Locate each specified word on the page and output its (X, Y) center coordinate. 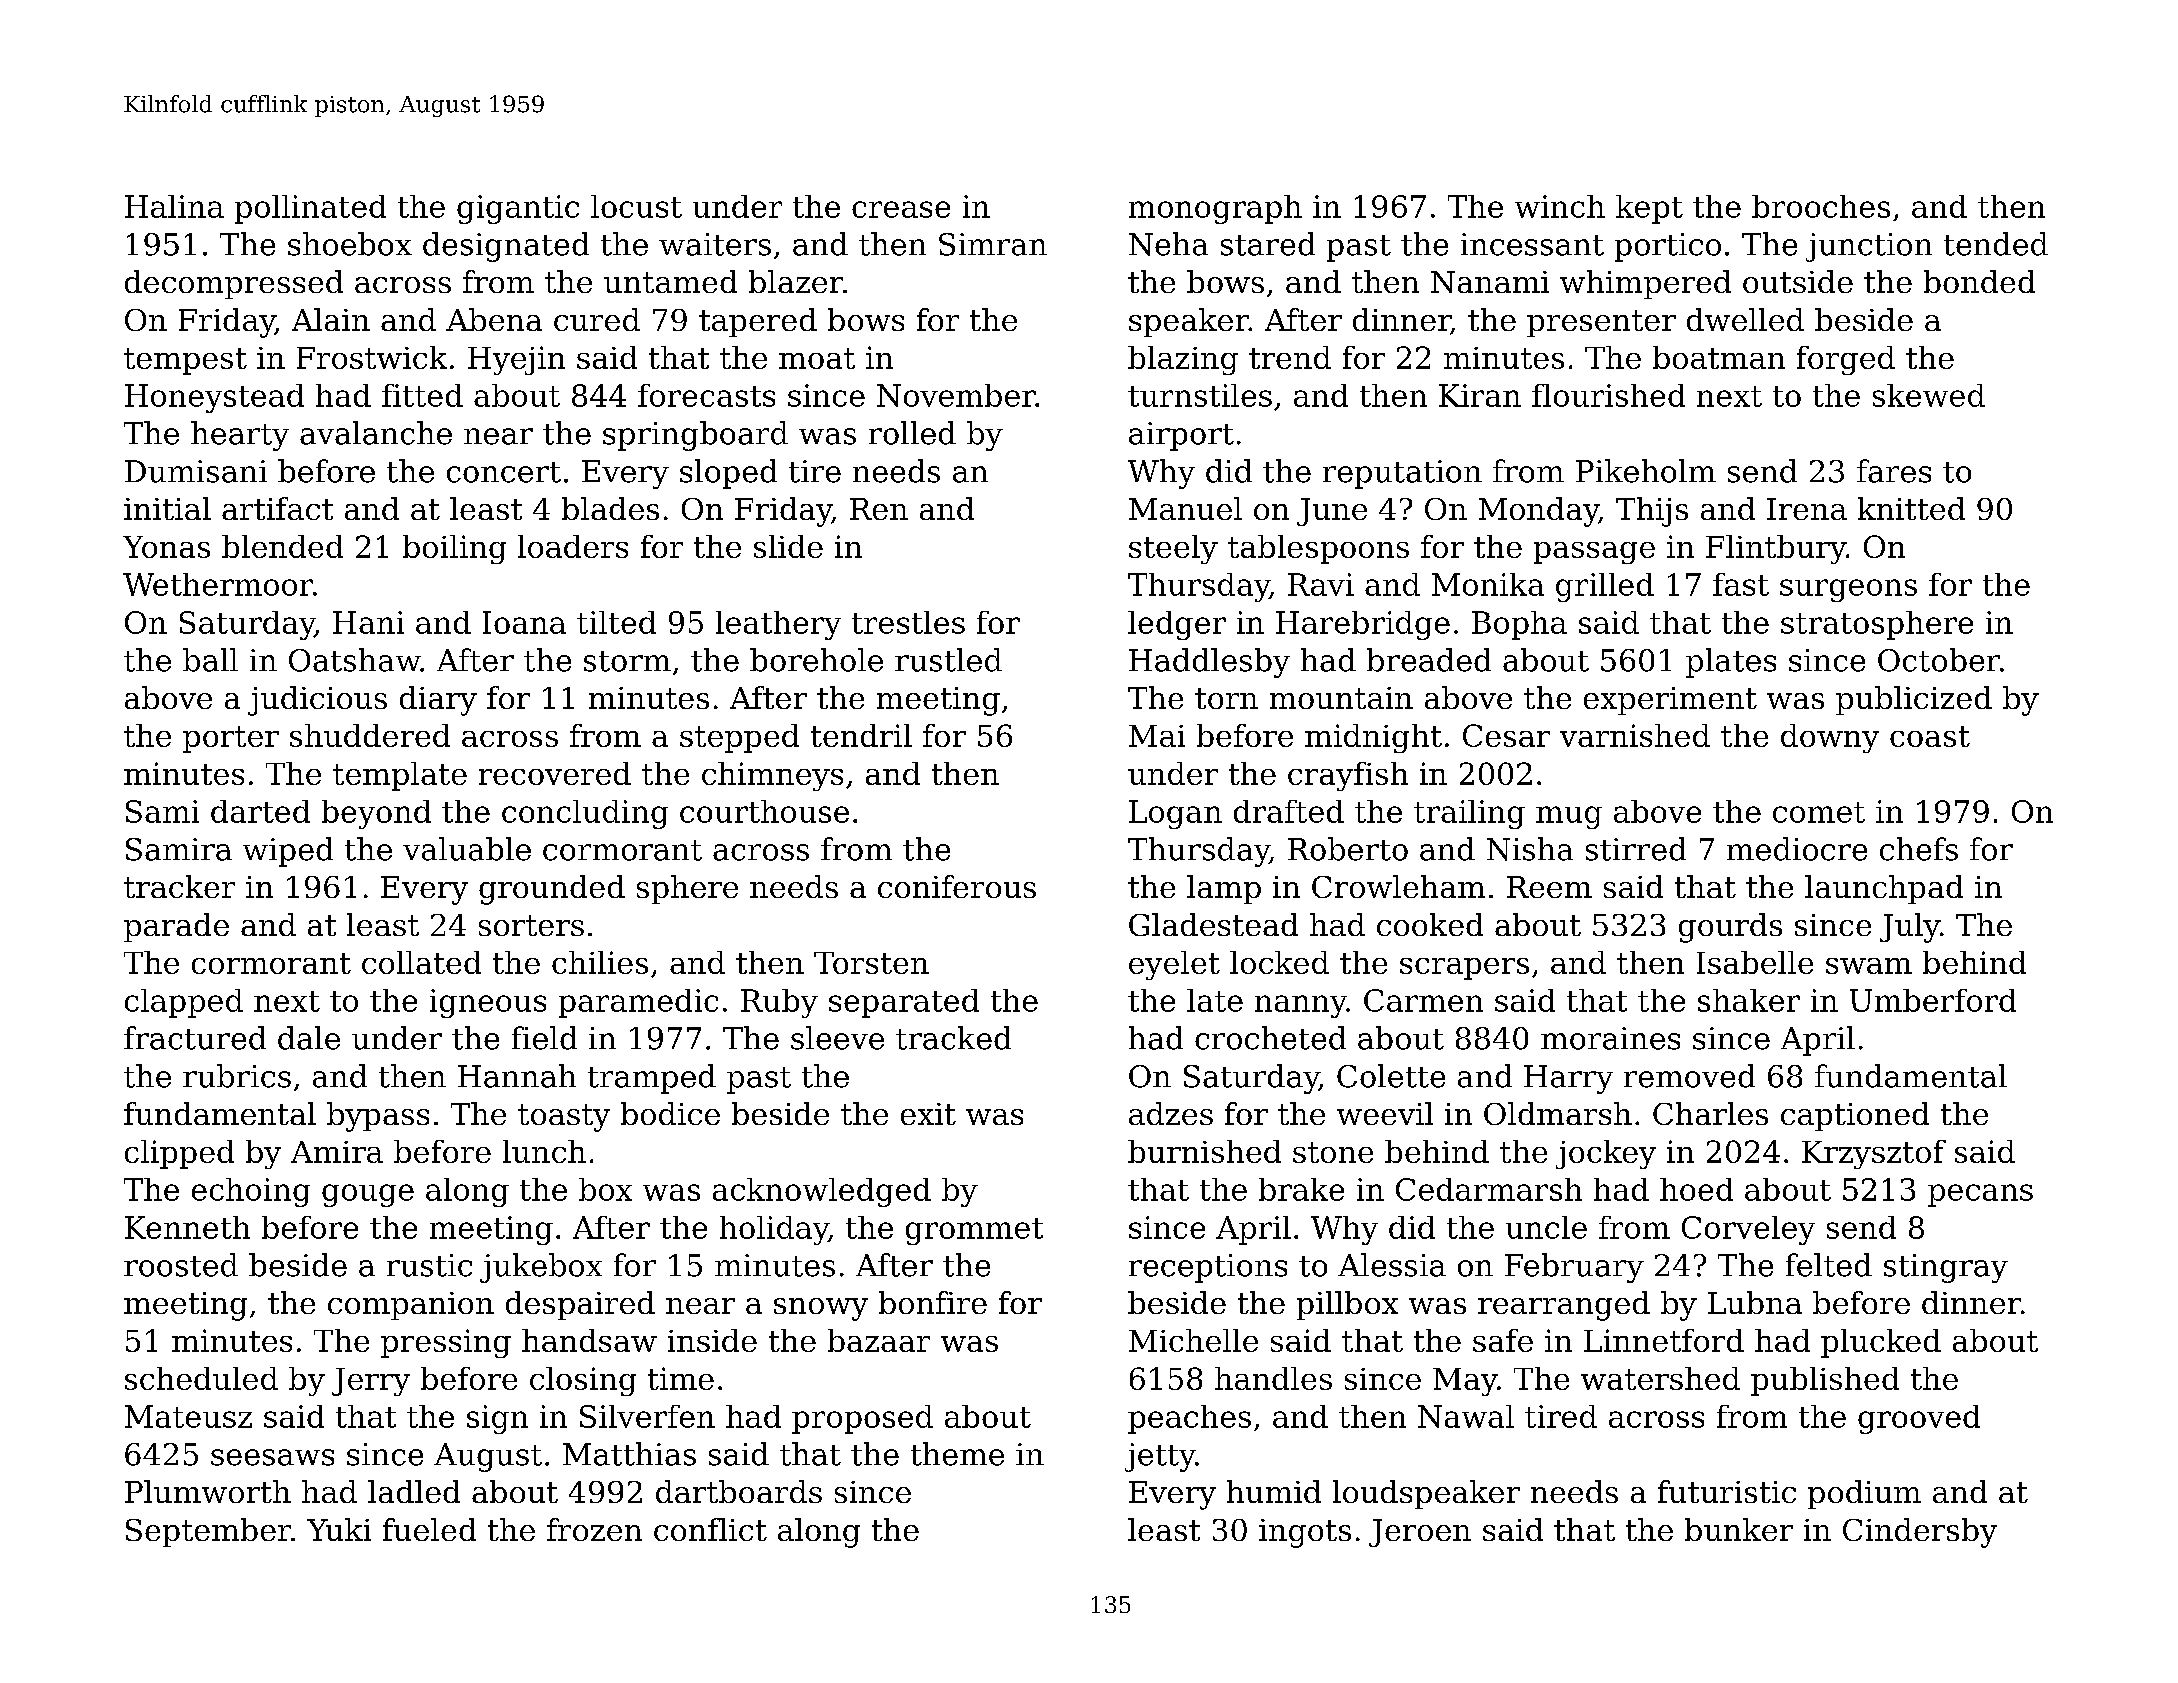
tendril (861, 735)
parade (176, 927)
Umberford (1933, 1000)
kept (1649, 209)
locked (1279, 962)
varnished (1635, 735)
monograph (1215, 209)
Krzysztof (1874, 1154)
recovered (555, 773)
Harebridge (1363, 625)
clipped (179, 1154)
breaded (1429, 660)
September (208, 1532)
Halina (174, 206)
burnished (1204, 1151)
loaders (573, 546)
